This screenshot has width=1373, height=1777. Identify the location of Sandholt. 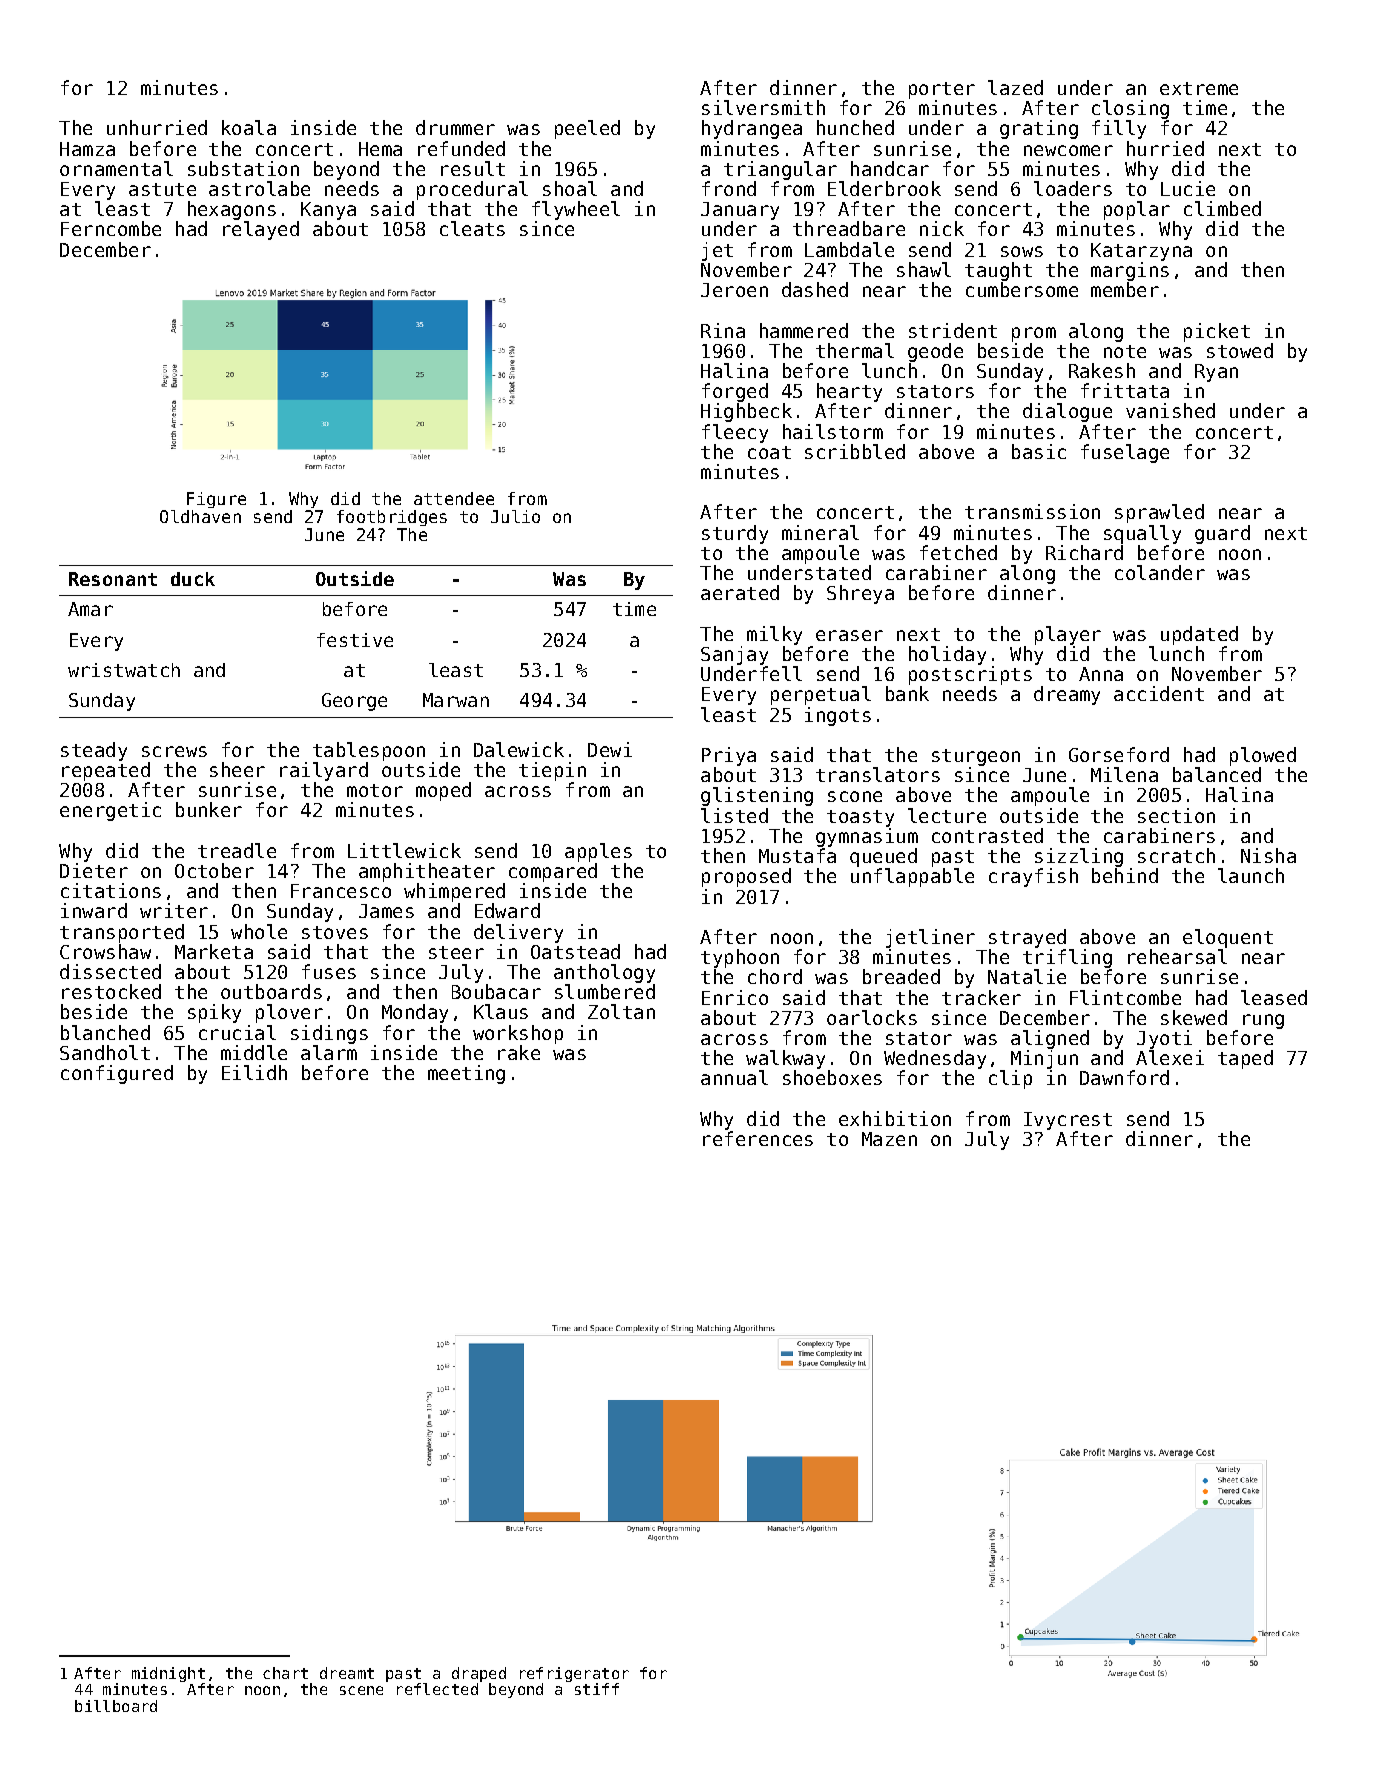
(105, 1052).
